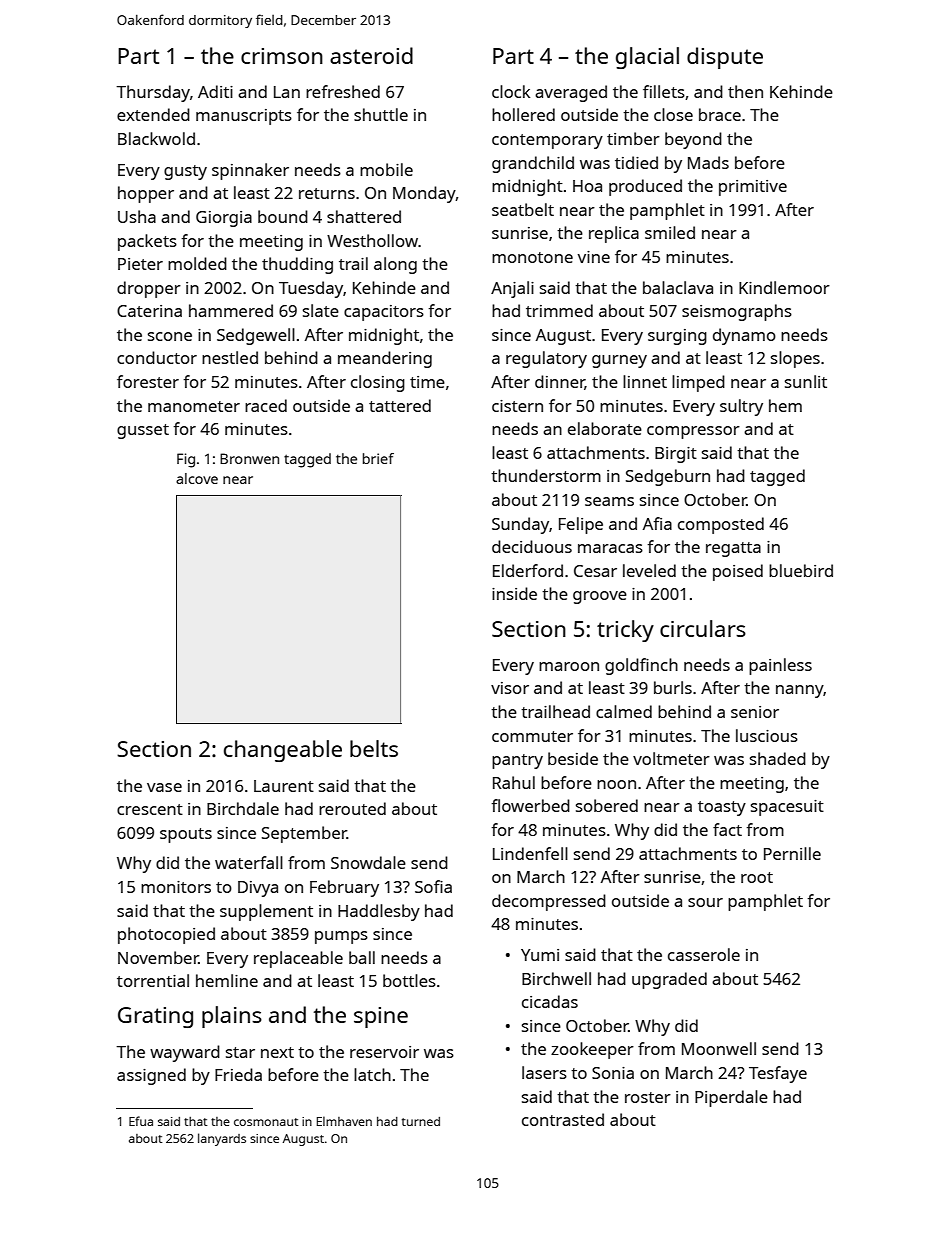 The width and height of the screenshot is (952, 1233). Describe the element at coordinates (256, 336) in the screenshot. I see `Sedgewell` at that location.
